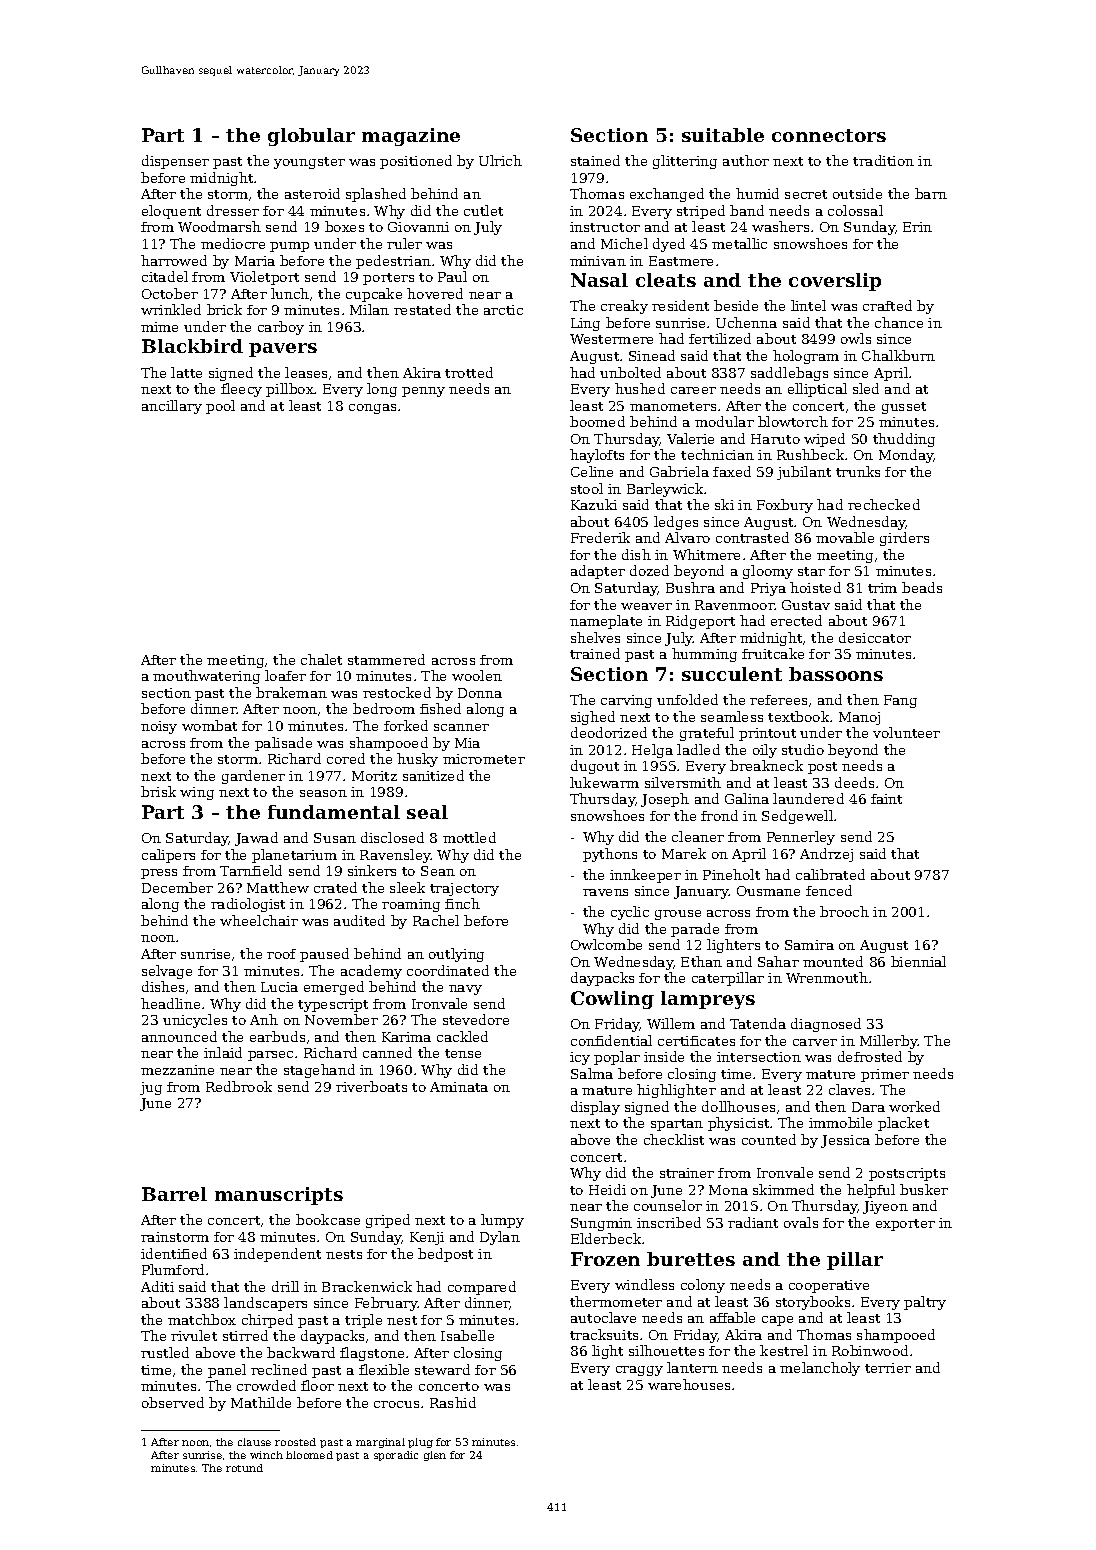  Describe the element at coordinates (689, 1384) in the screenshot. I see `warehouses` at that location.
